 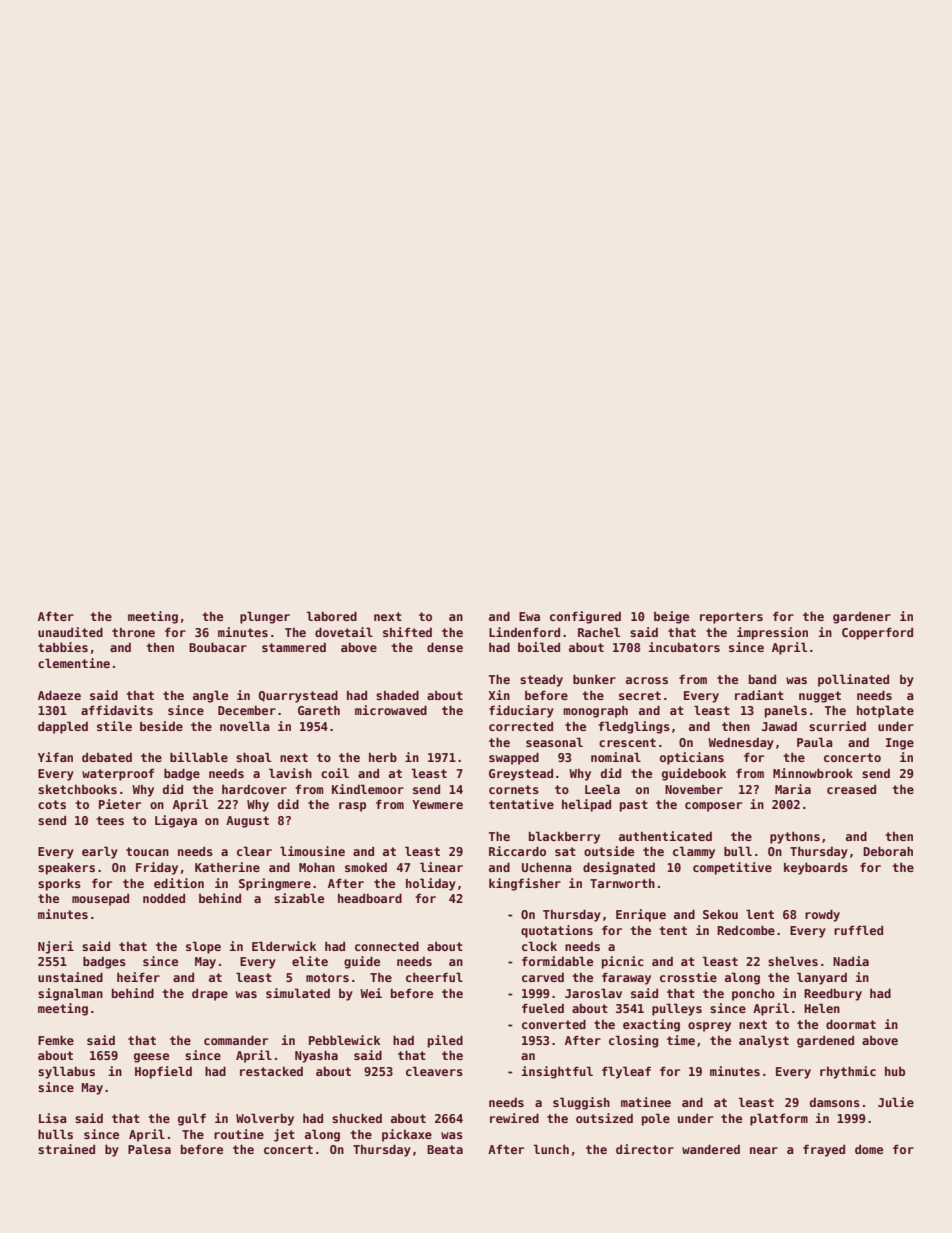 What do you see at coordinates (862, 618) in the page?
I see `gardener` at bounding box center [862, 618].
